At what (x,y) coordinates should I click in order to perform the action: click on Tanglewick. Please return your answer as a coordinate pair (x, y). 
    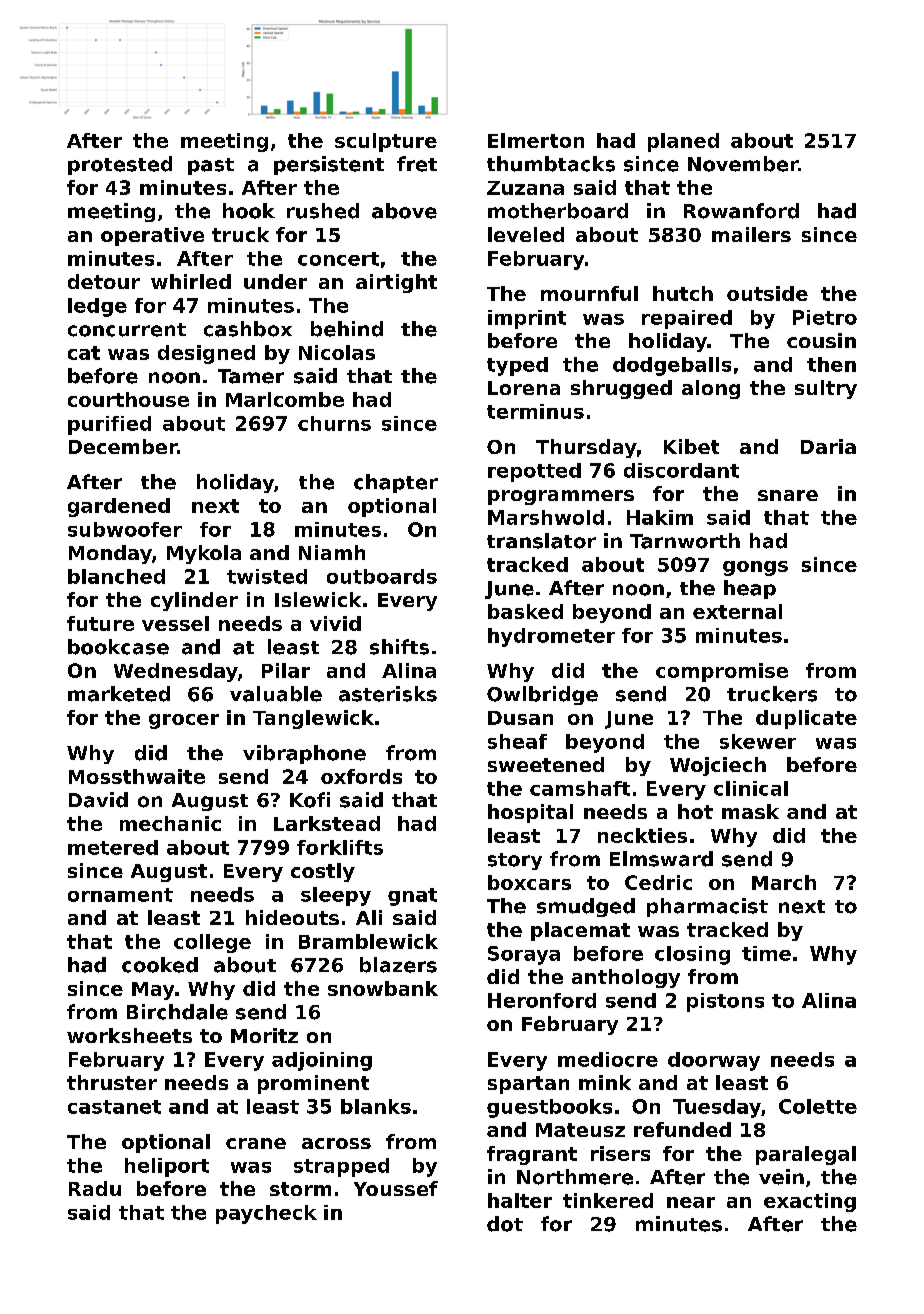
    Looking at the image, I should click on (313, 719).
